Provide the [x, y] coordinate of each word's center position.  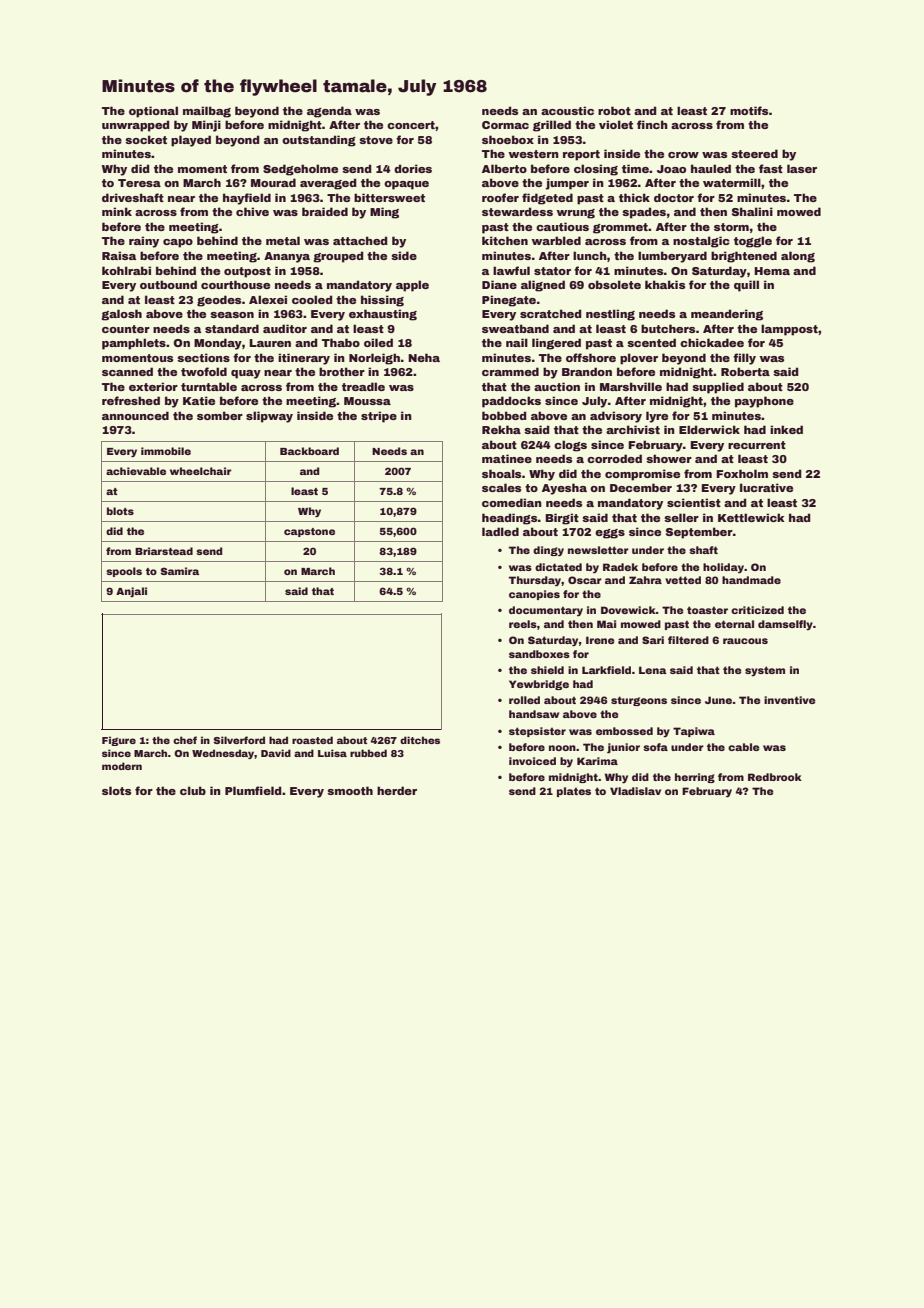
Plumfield [253, 790]
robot [614, 110]
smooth [350, 790]
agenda [329, 112]
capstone [309, 532]
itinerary [304, 359]
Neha [424, 357]
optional [153, 112]
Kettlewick [751, 517]
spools [124, 572]
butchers [668, 328]
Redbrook [775, 777]
